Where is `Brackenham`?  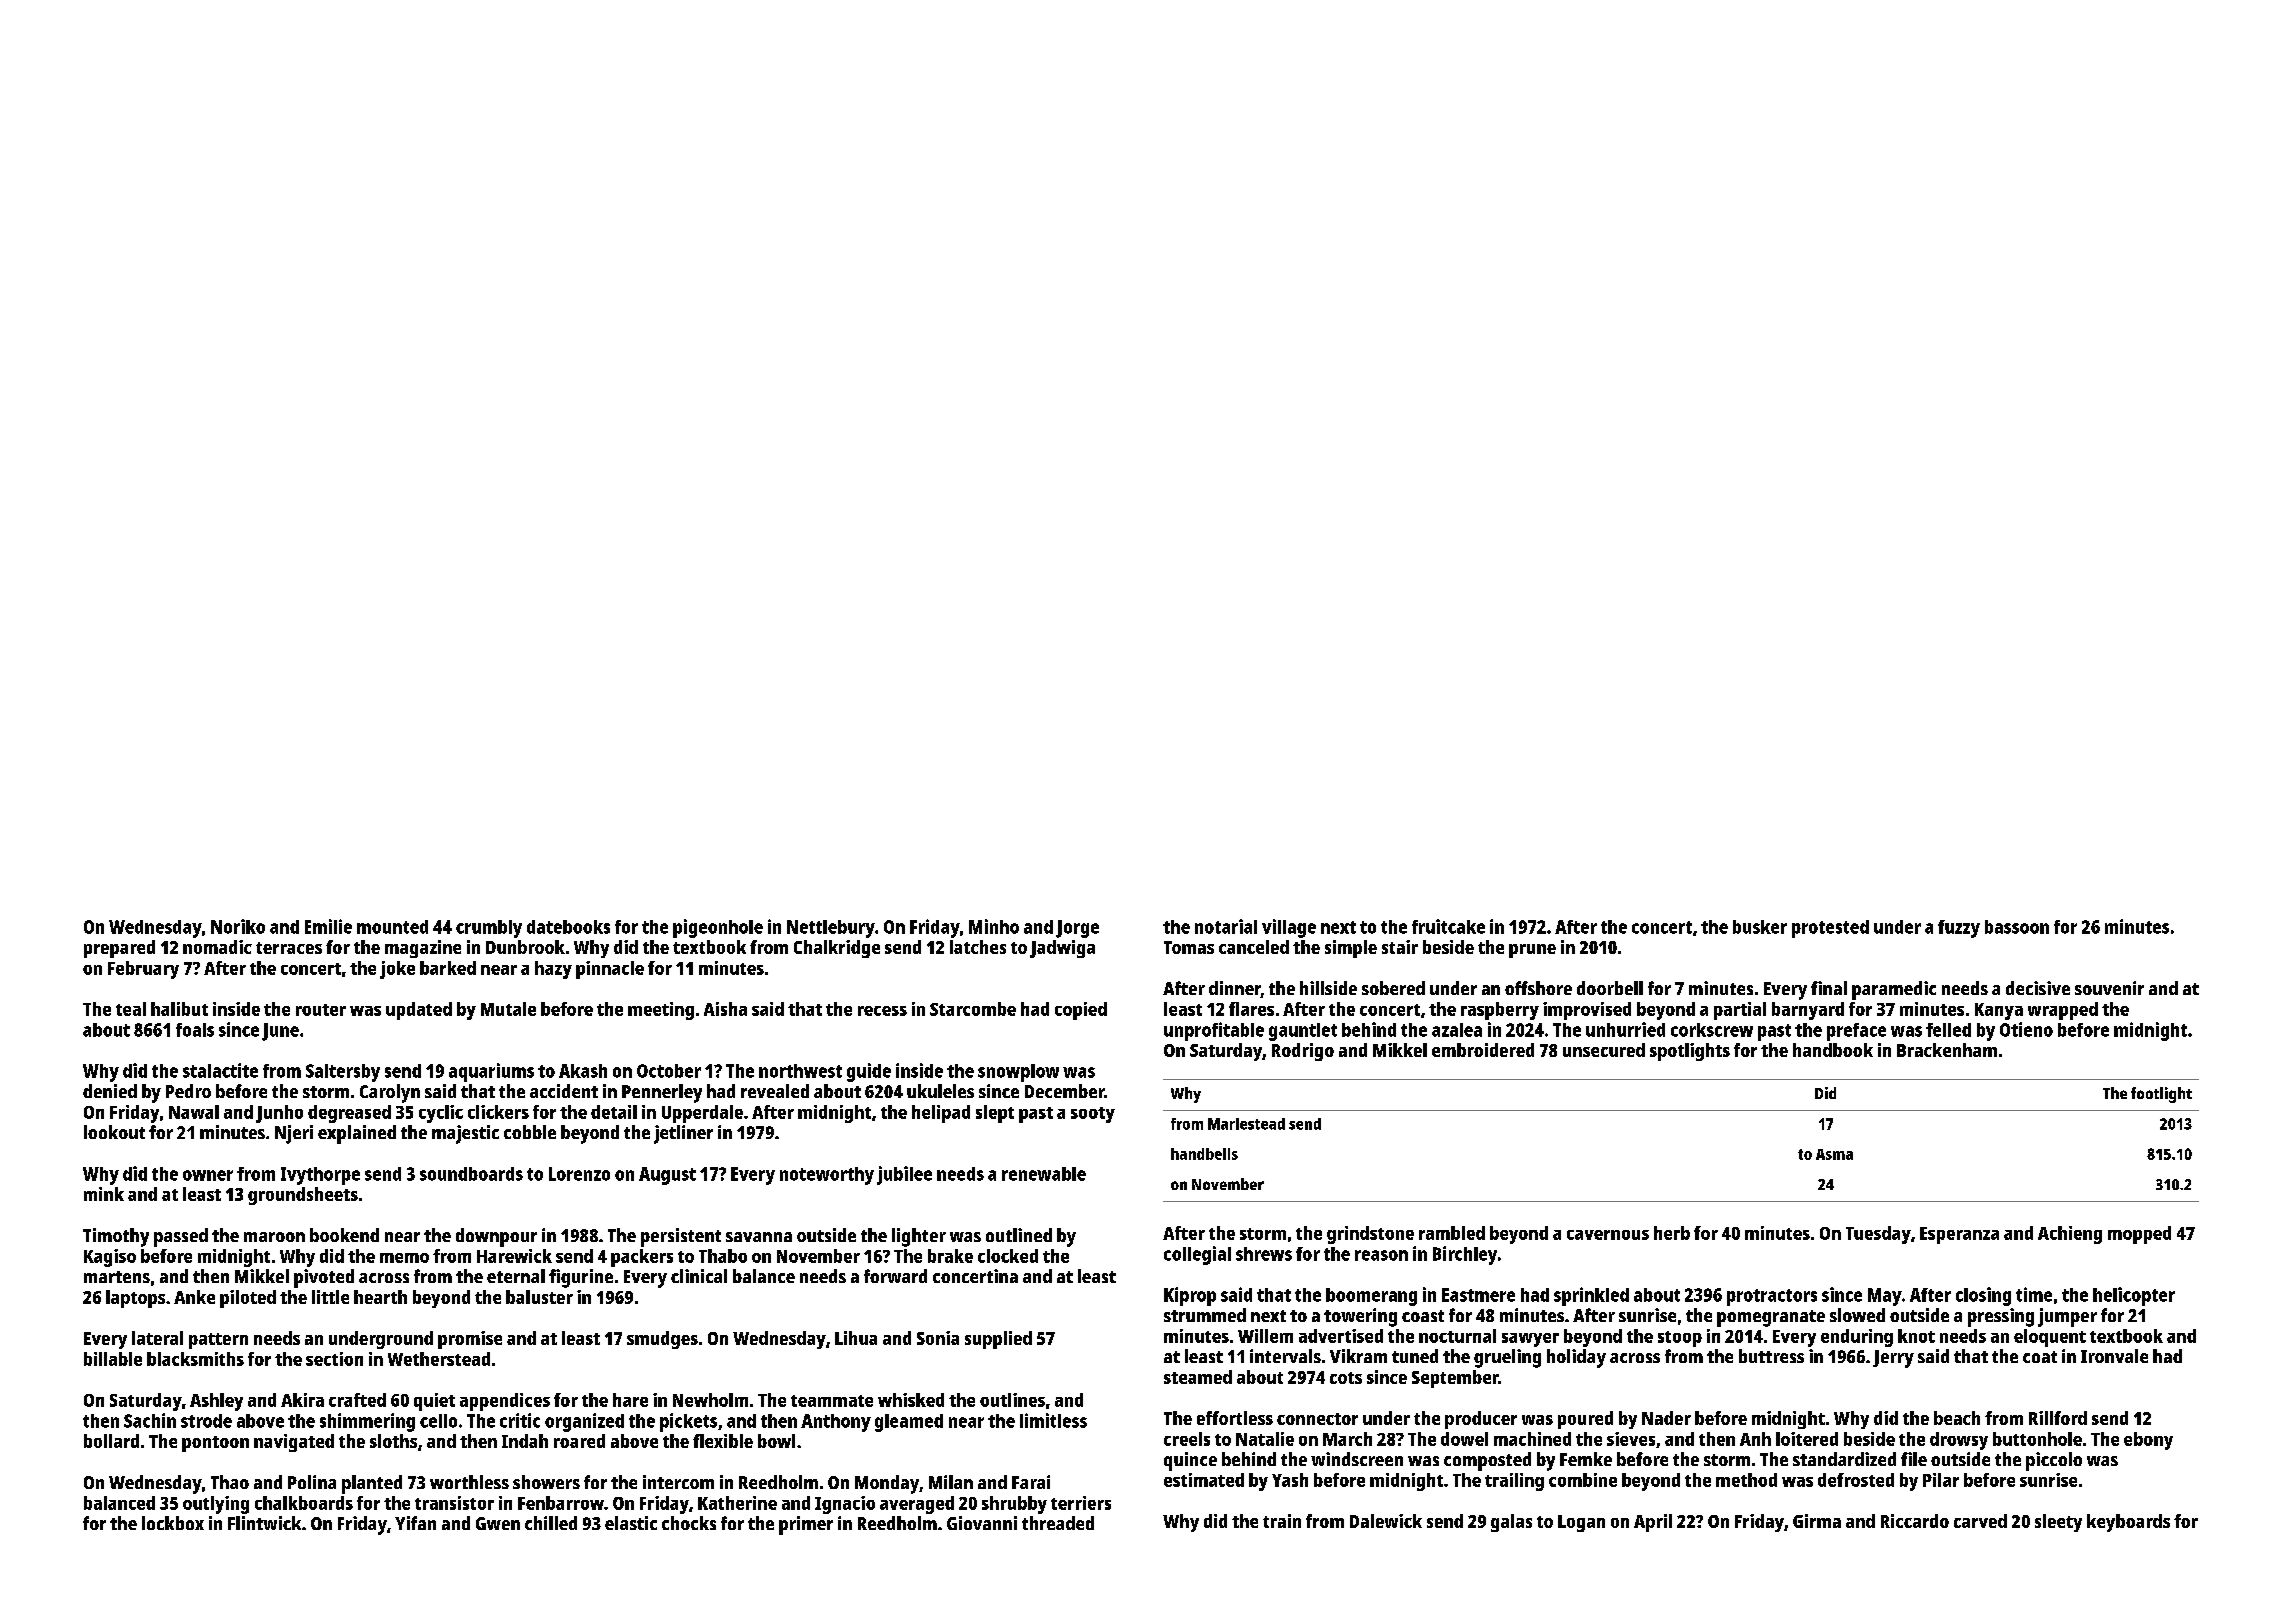
Brackenham is located at coordinates (1947, 1050).
